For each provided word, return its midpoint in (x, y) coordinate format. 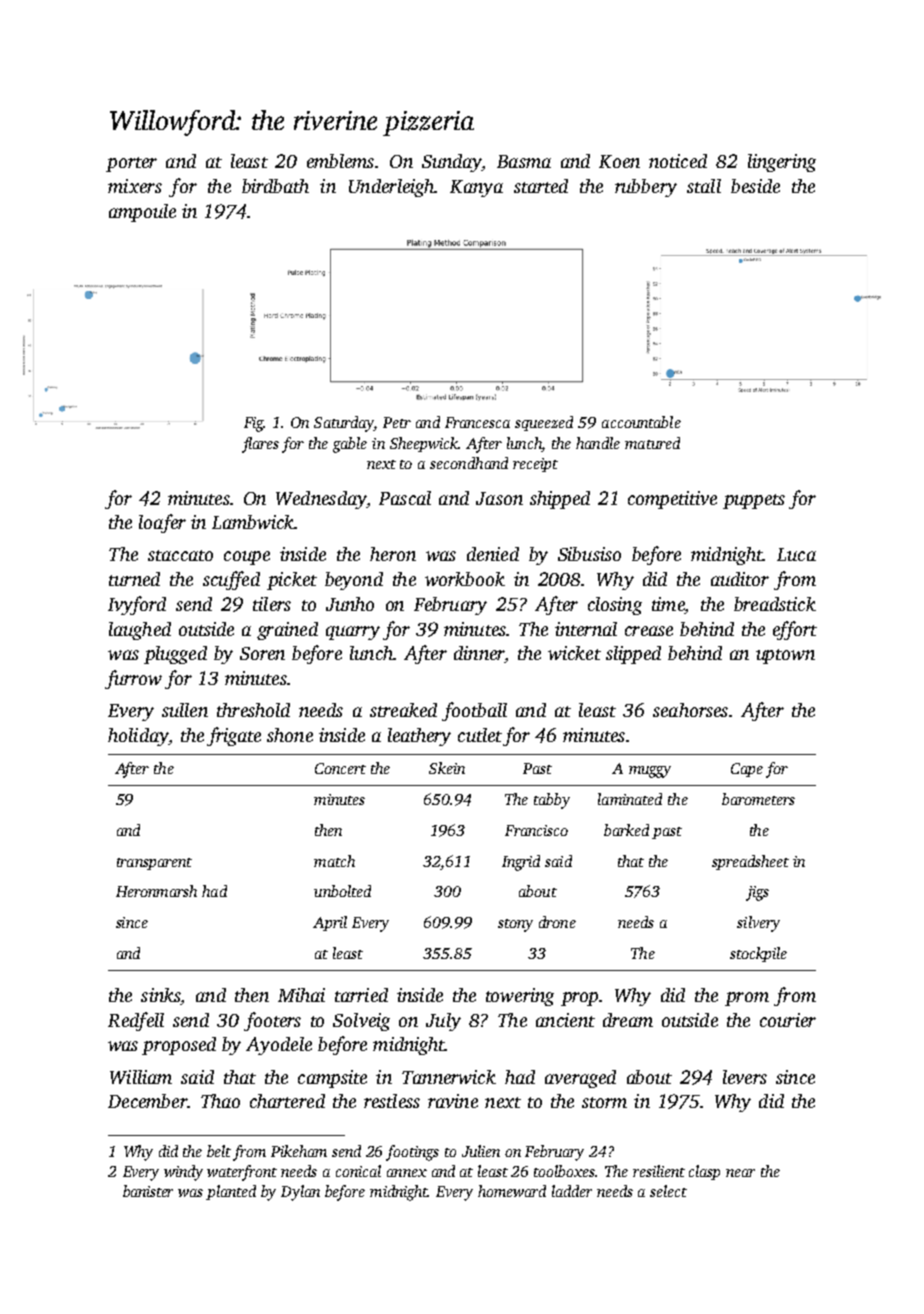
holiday (138, 737)
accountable (641, 422)
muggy (650, 772)
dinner (479, 653)
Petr (397, 422)
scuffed (231, 580)
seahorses (690, 710)
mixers (135, 186)
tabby (552, 801)
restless (392, 1101)
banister (148, 1191)
